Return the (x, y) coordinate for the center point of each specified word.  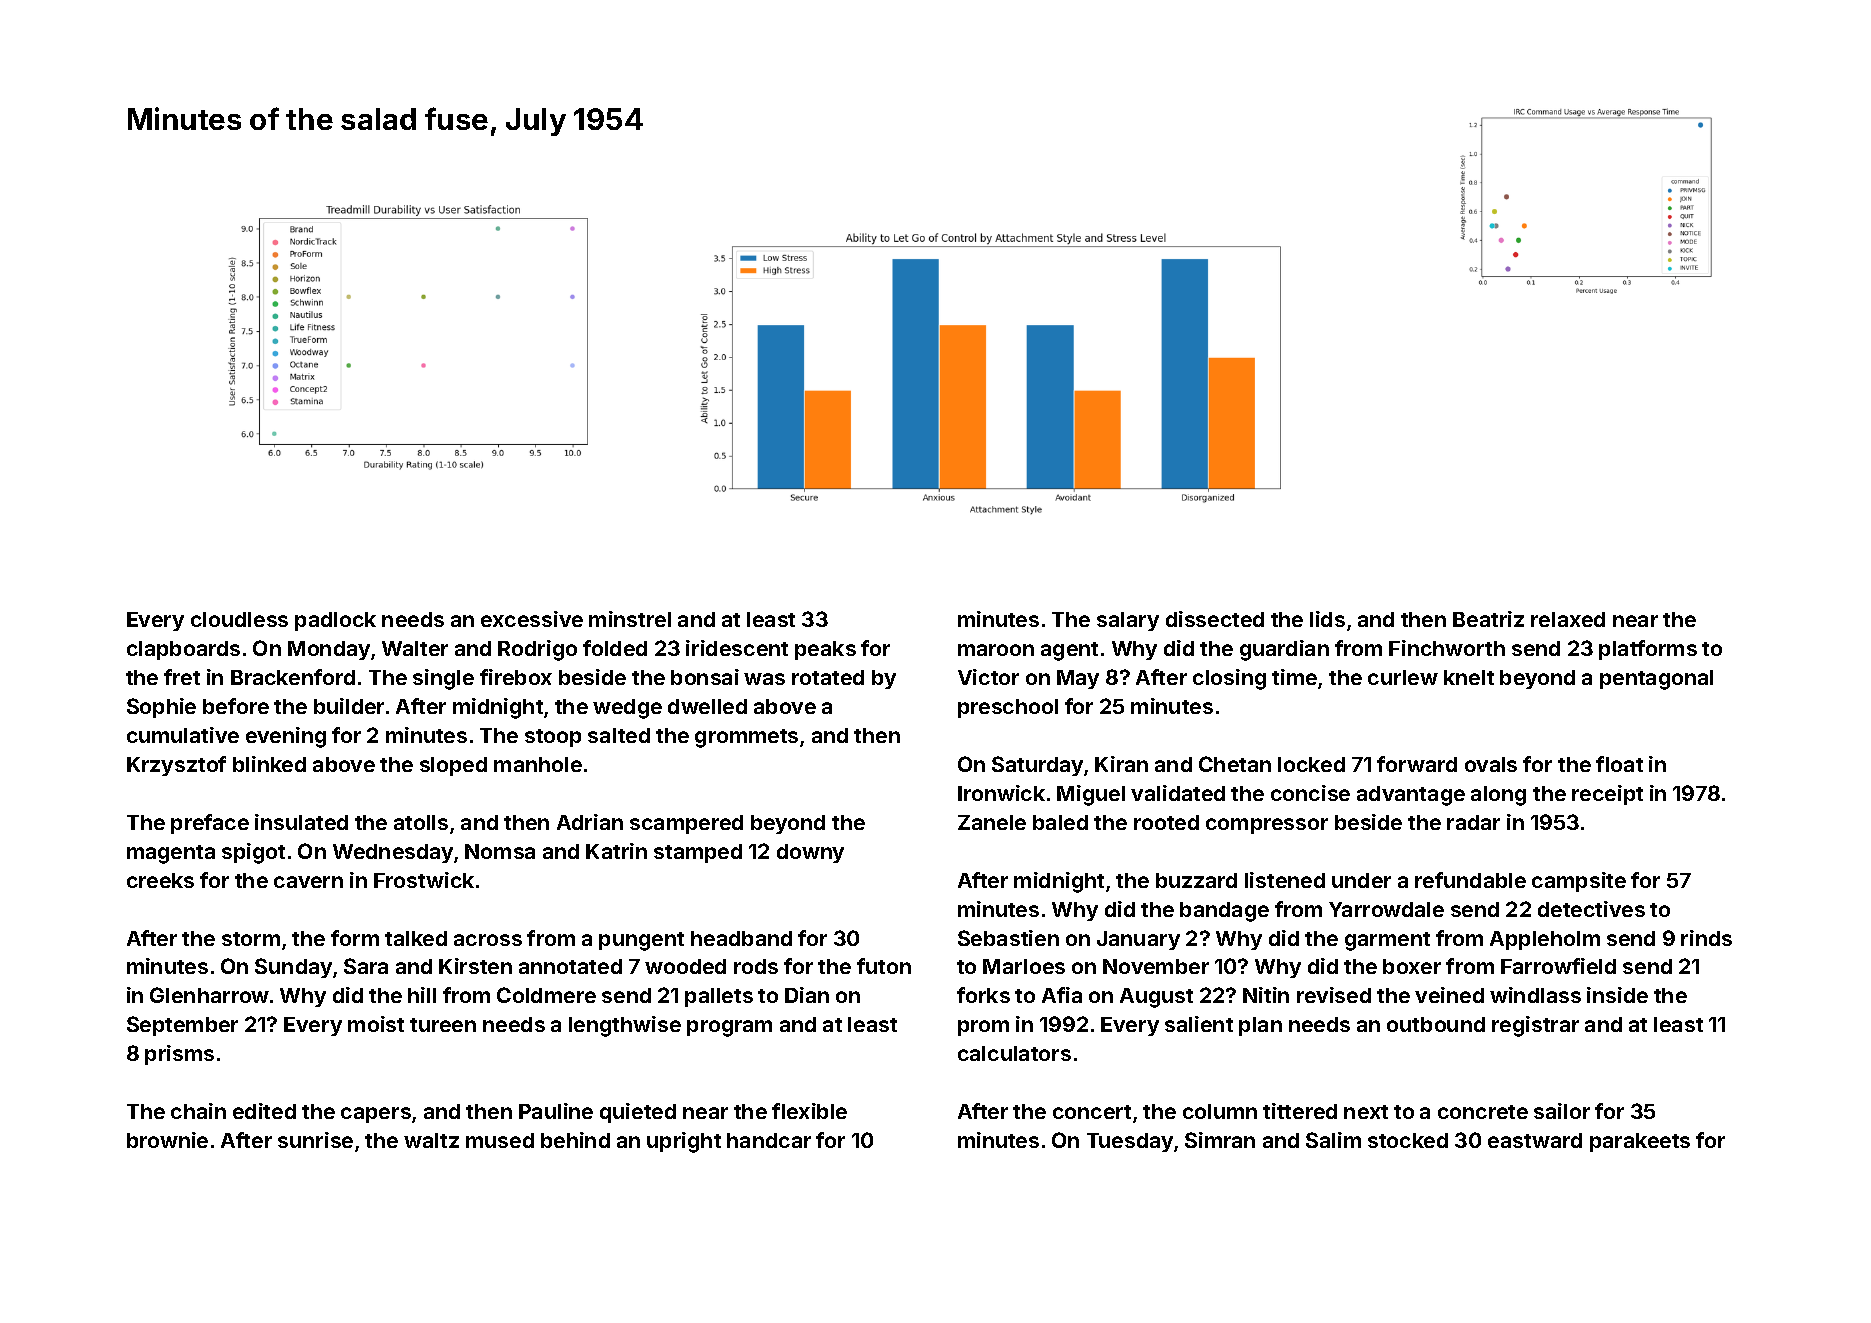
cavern (308, 882)
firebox (516, 677)
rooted (1166, 822)
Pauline (556, 1111)
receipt (1607, 795)
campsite (1579, 882)
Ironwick (1001, 793)
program (729, 1028)
